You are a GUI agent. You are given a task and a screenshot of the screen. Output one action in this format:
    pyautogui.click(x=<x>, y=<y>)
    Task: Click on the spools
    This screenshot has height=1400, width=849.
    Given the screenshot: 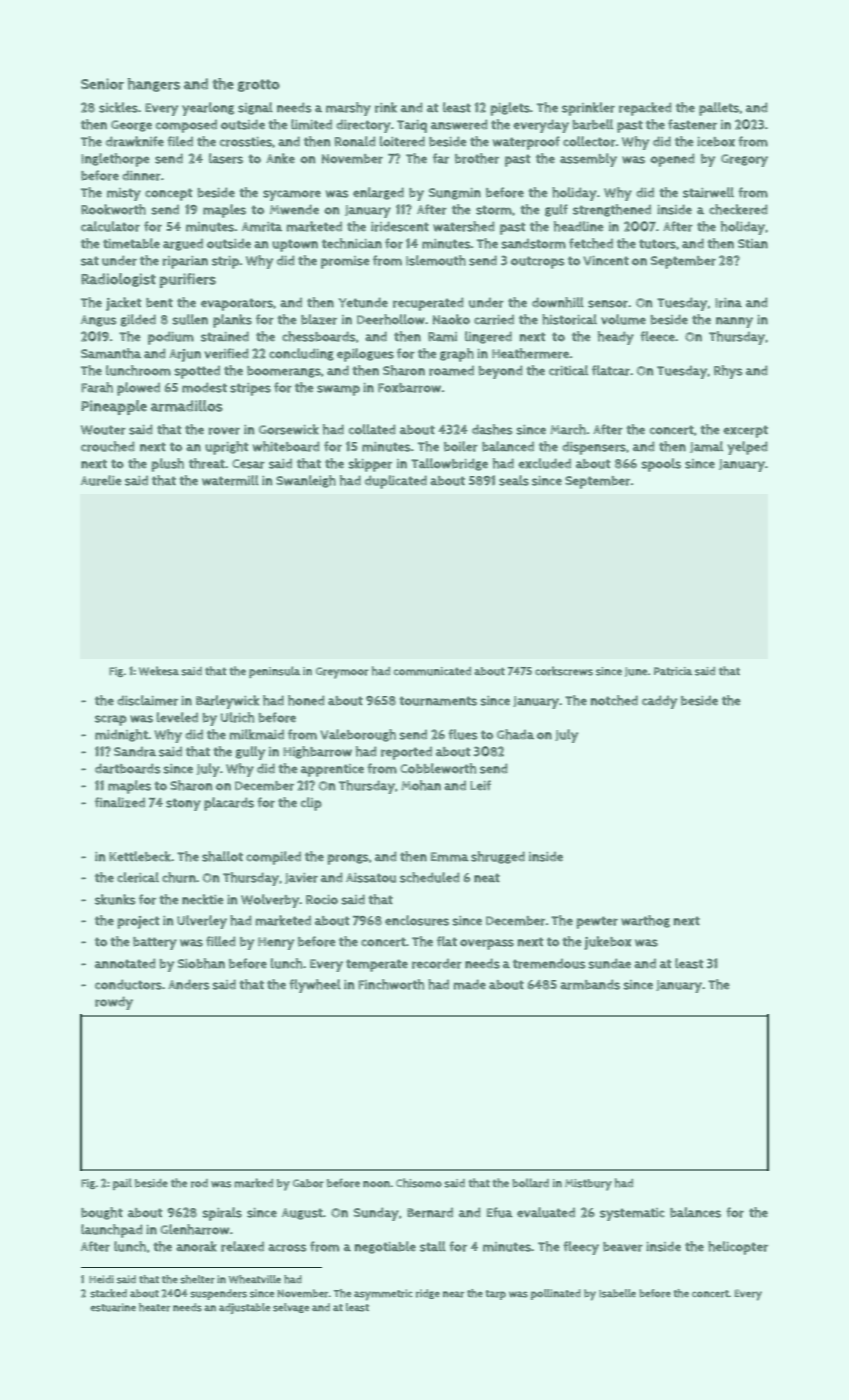 What is the action you would take?
    pyautogui.click(x=661, y=465)
